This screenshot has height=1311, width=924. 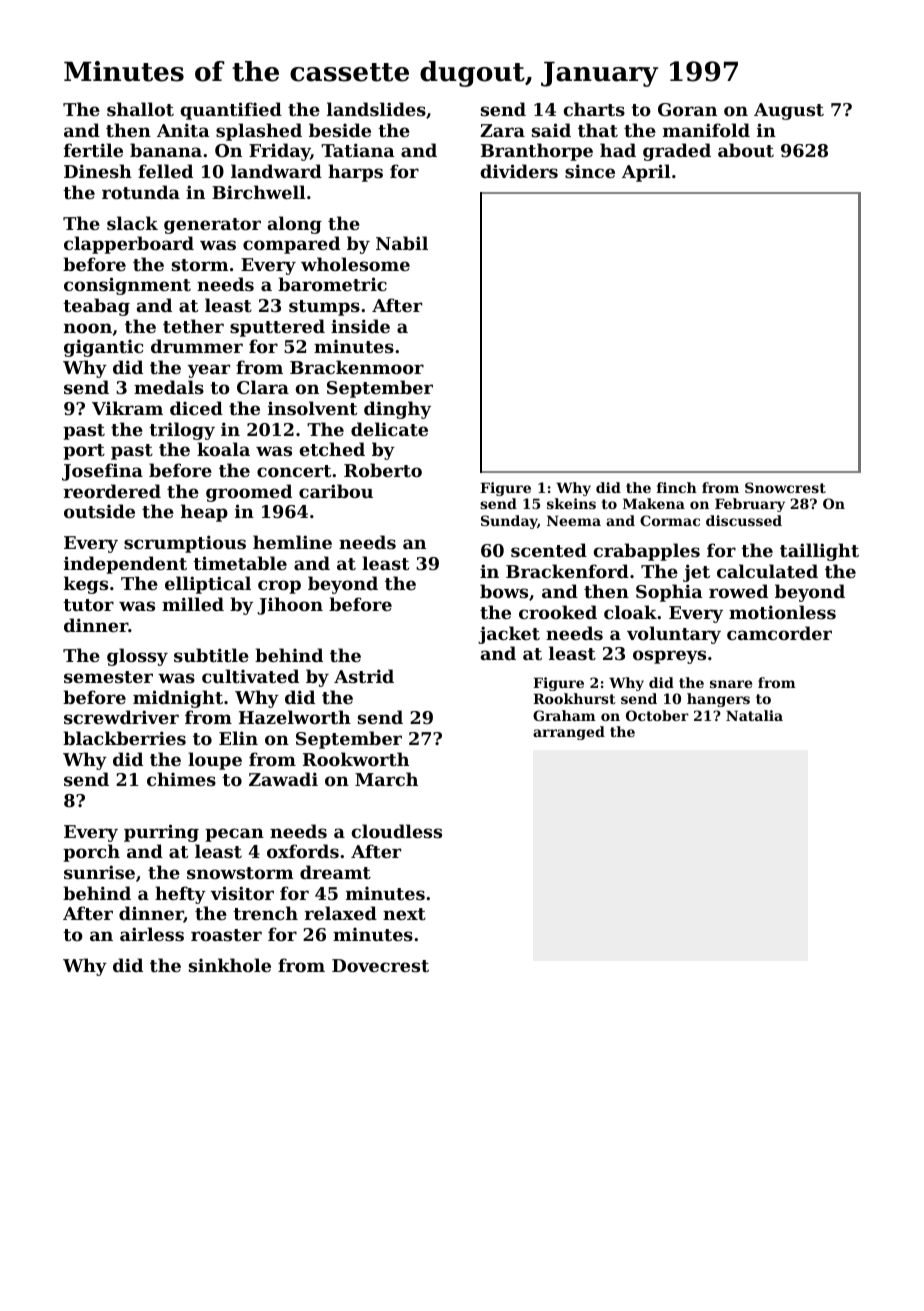 I want to click on consignment, so click(x=127, y=286).
